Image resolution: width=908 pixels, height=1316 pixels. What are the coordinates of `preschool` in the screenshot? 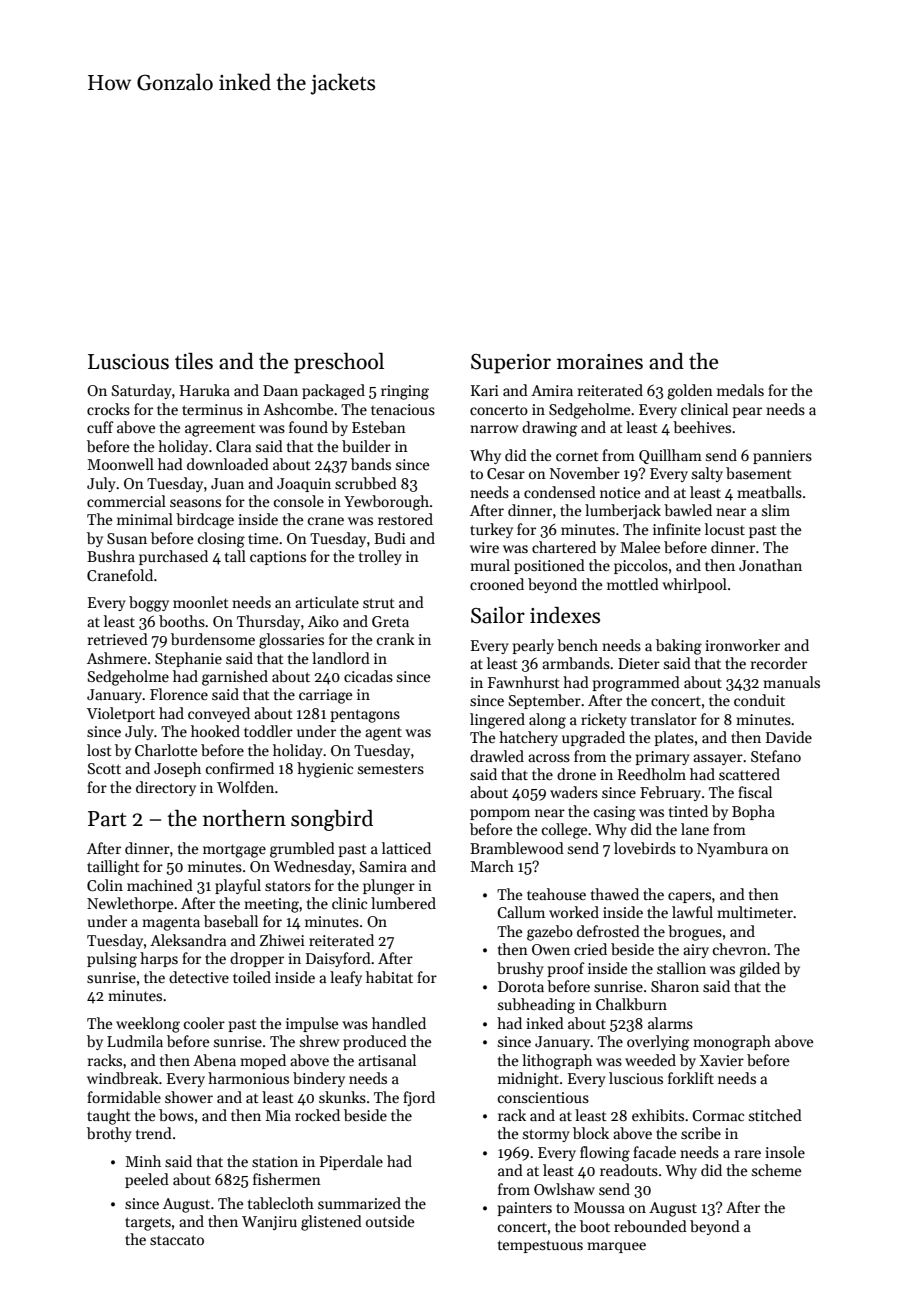 It's located at (339, 363).
